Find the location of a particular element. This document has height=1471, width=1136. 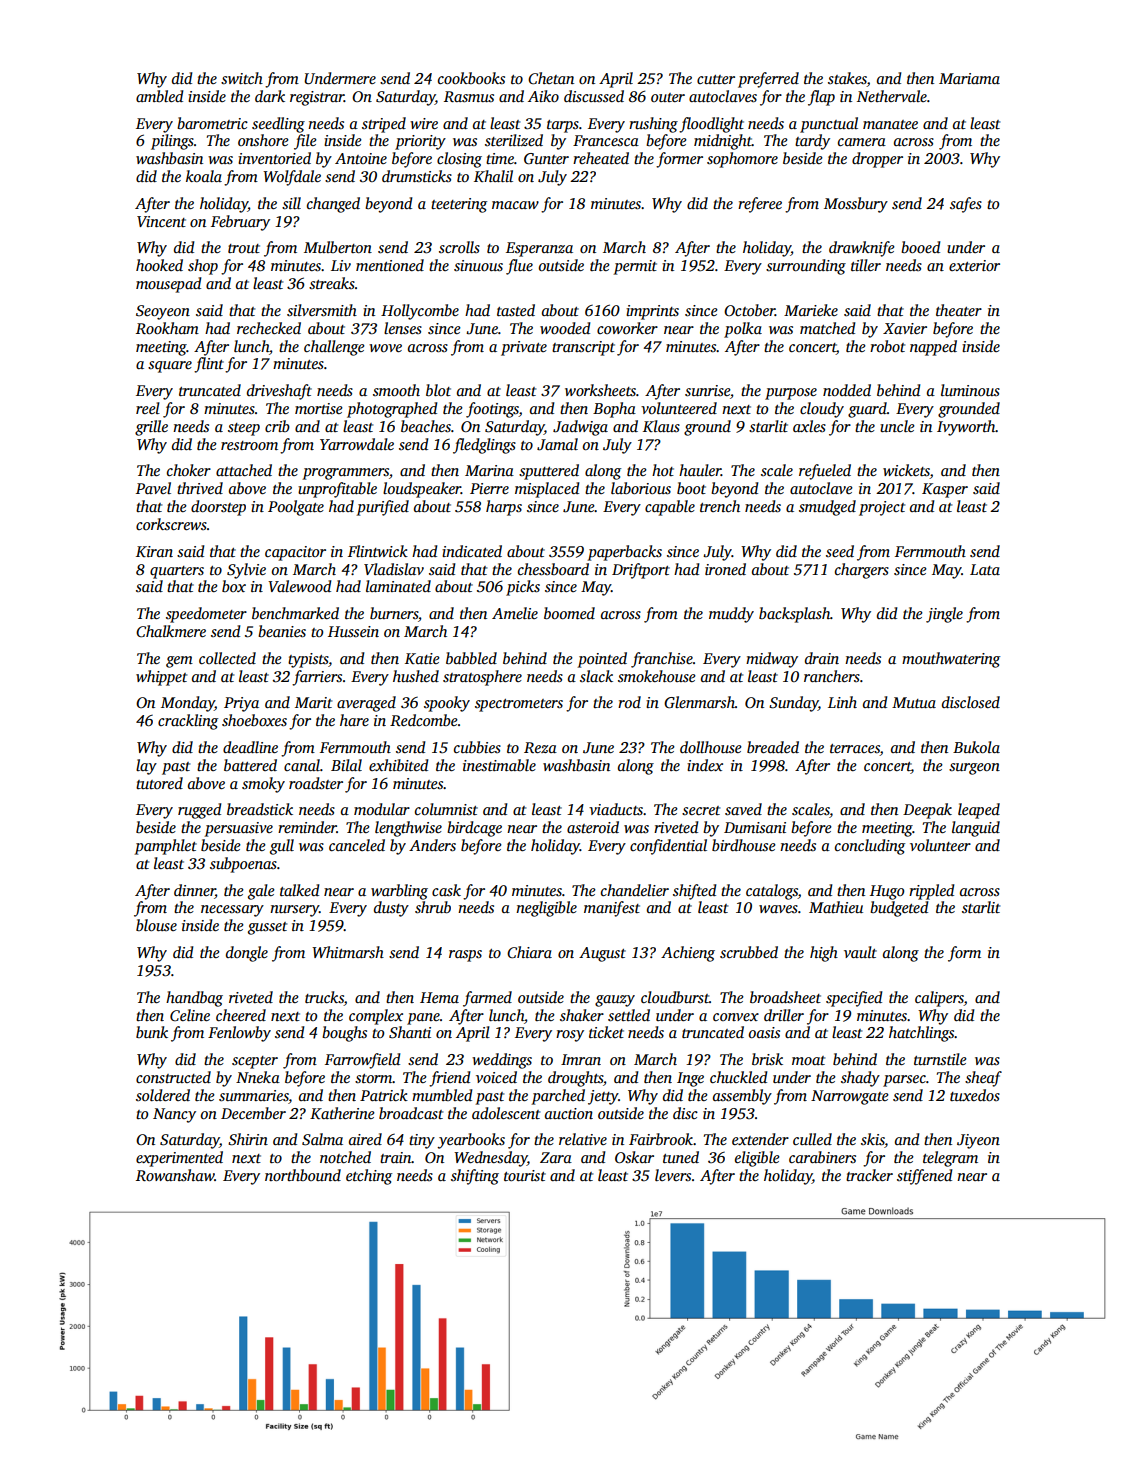

handbag is located at coordinates (194, 999).
